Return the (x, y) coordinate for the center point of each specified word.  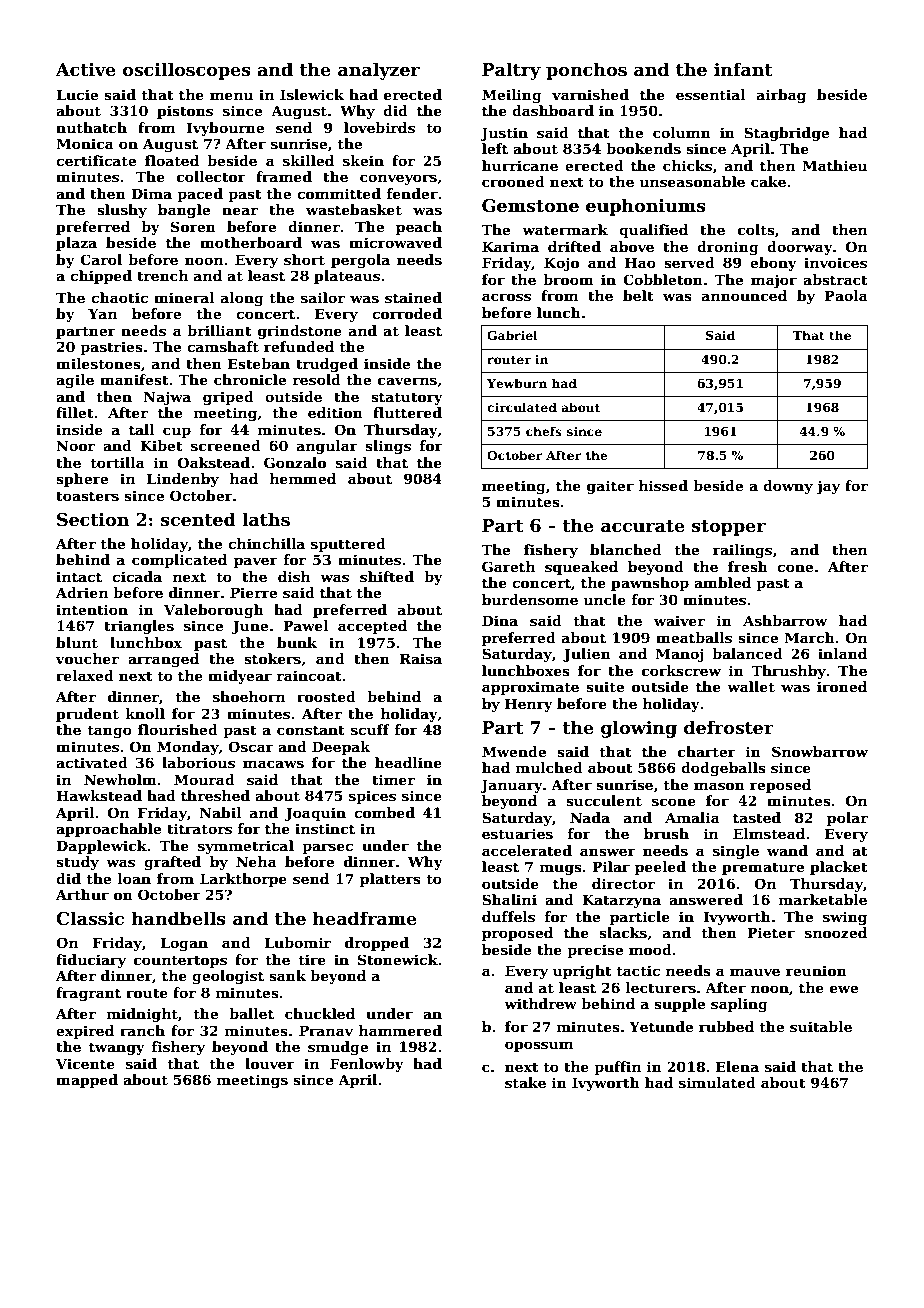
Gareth (508, 566)
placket (839, 868)
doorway (800, 248)
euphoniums (646, 207)
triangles (139, 627)
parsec (327, 848)
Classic (90, 918)
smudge (338, 1048)
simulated (717, 1082)
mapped (87, 1081)
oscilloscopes (187, 71)
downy (788, 487)
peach (419, 228)
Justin (504, 134)
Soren (193, 226)
